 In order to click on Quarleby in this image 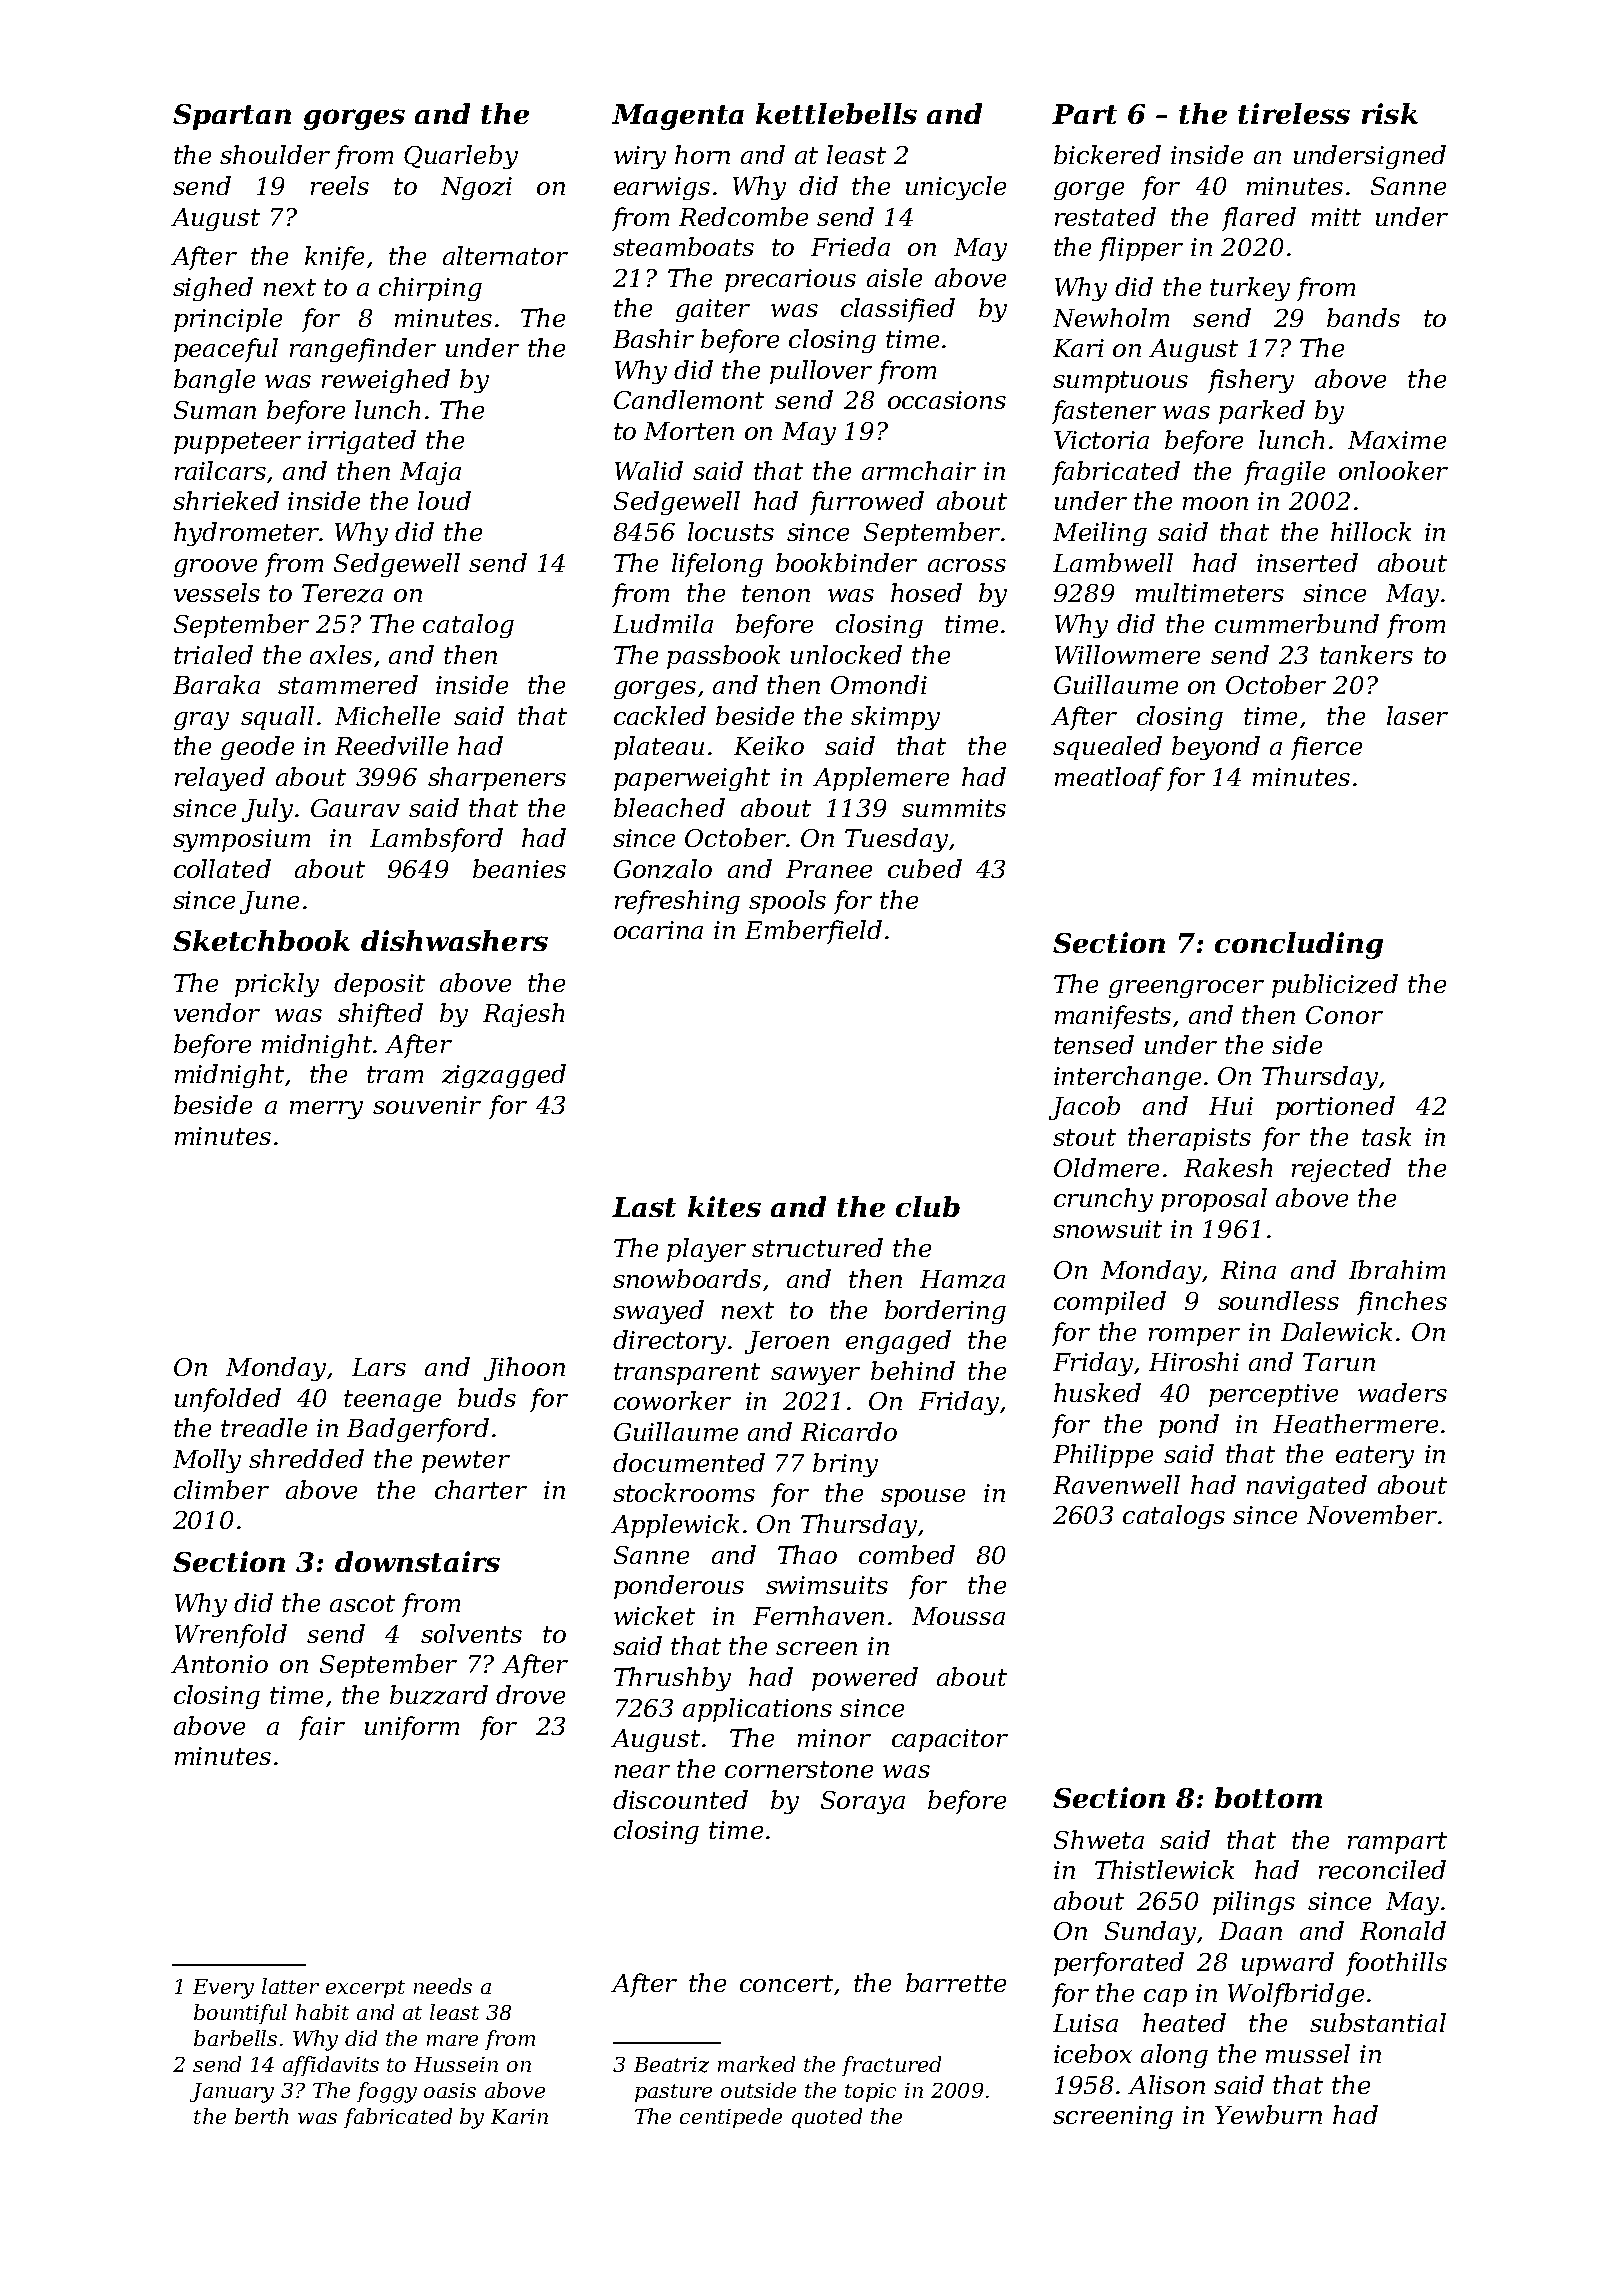, I will do `click(461, 157)`.
